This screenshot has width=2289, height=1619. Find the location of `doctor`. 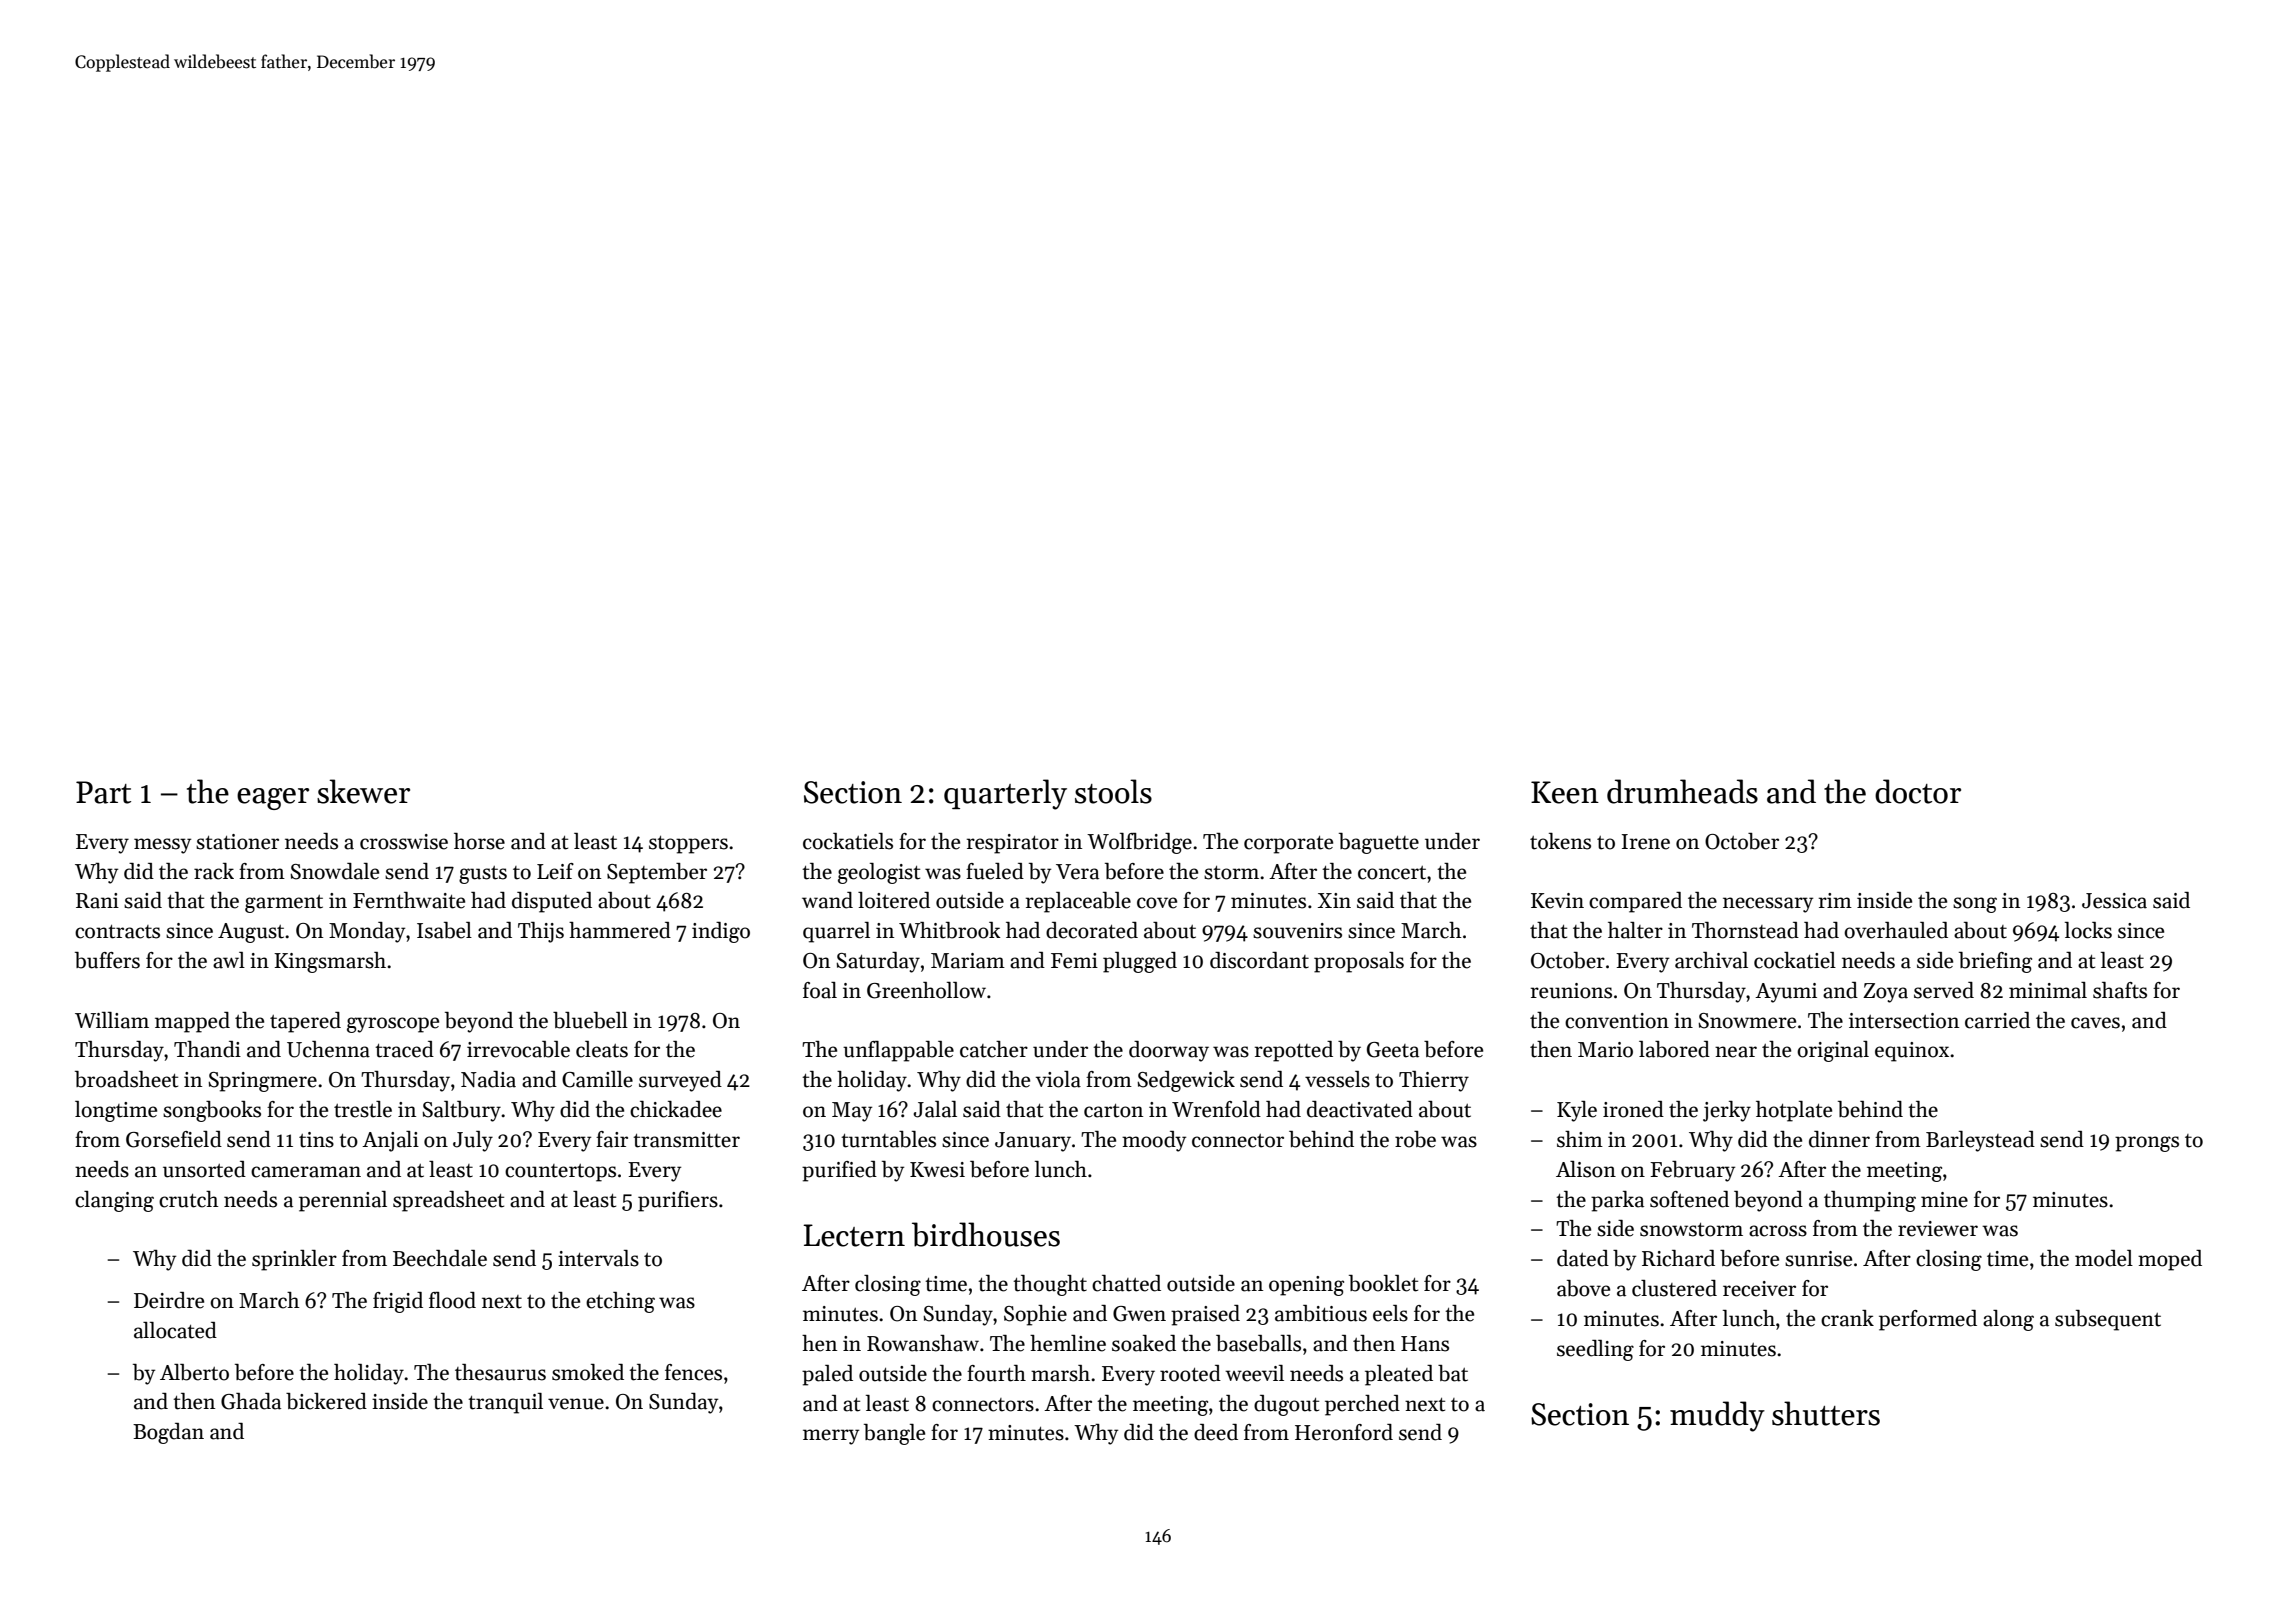

doctor is located at coordinates (1918, 791).
